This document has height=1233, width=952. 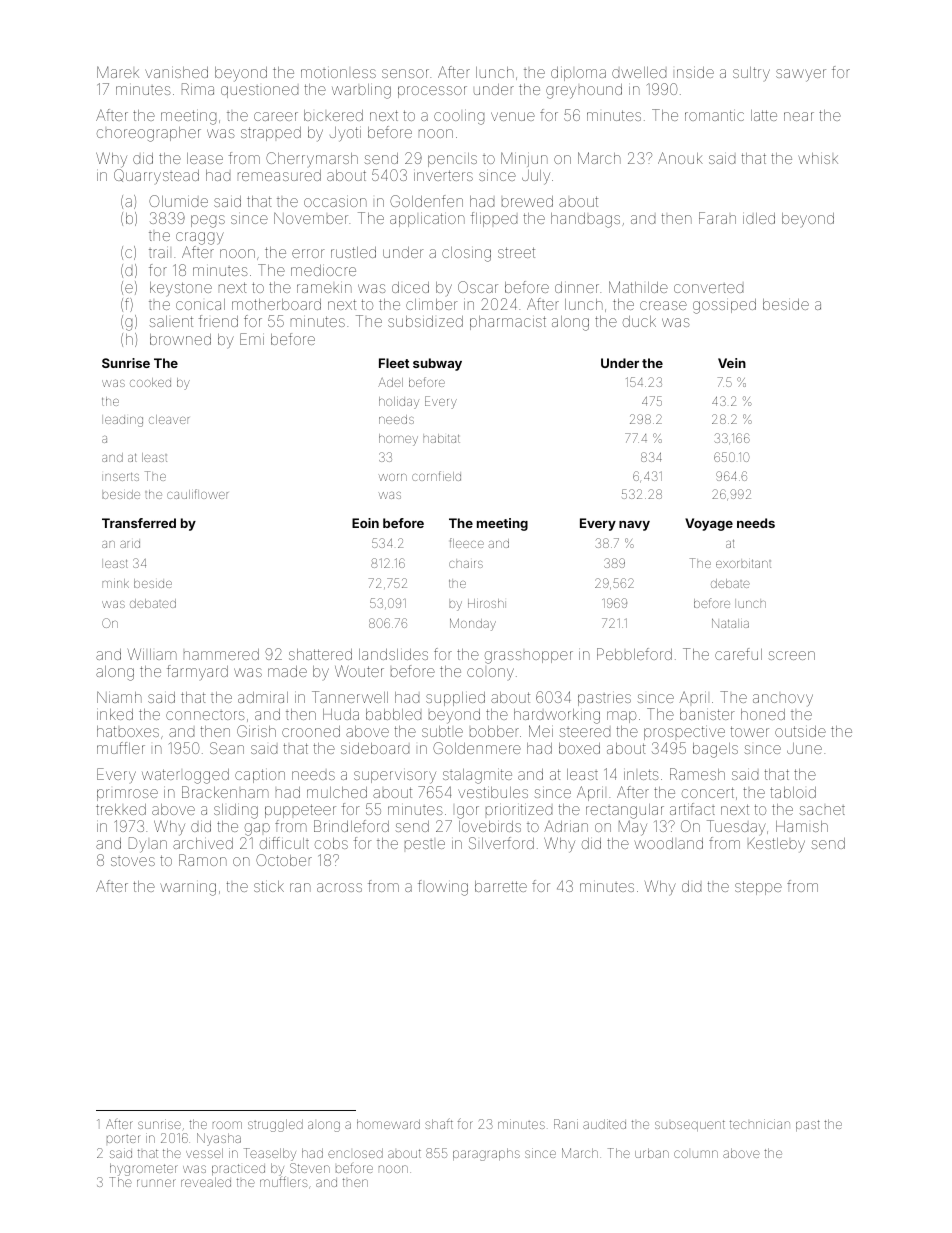 What do you see at coordinates (206, 1182) in the document?
I see `revealed` at bounding box center [206, 1182].
